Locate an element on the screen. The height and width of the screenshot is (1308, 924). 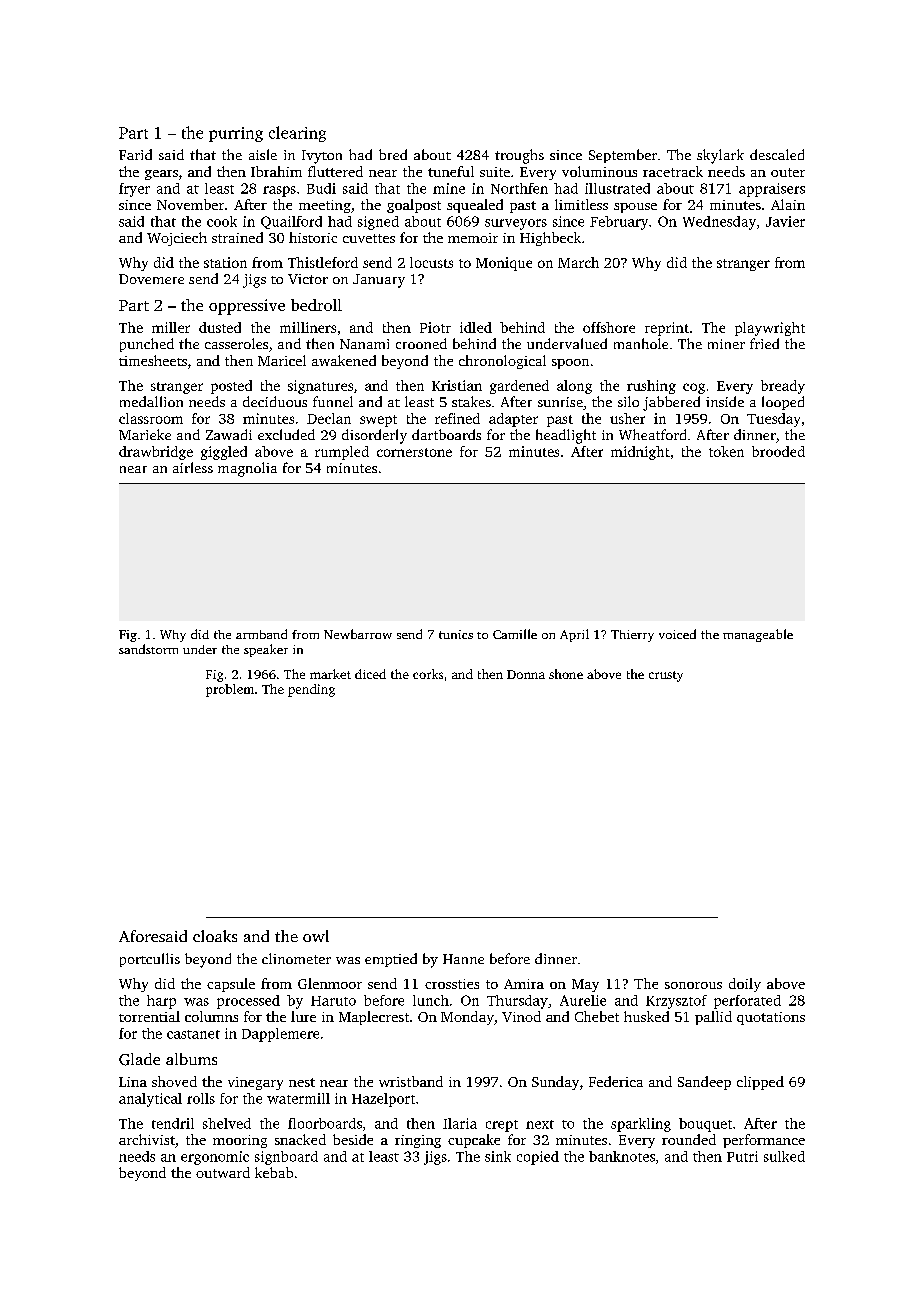
drawbridge is located at coordinates (156, 453).
